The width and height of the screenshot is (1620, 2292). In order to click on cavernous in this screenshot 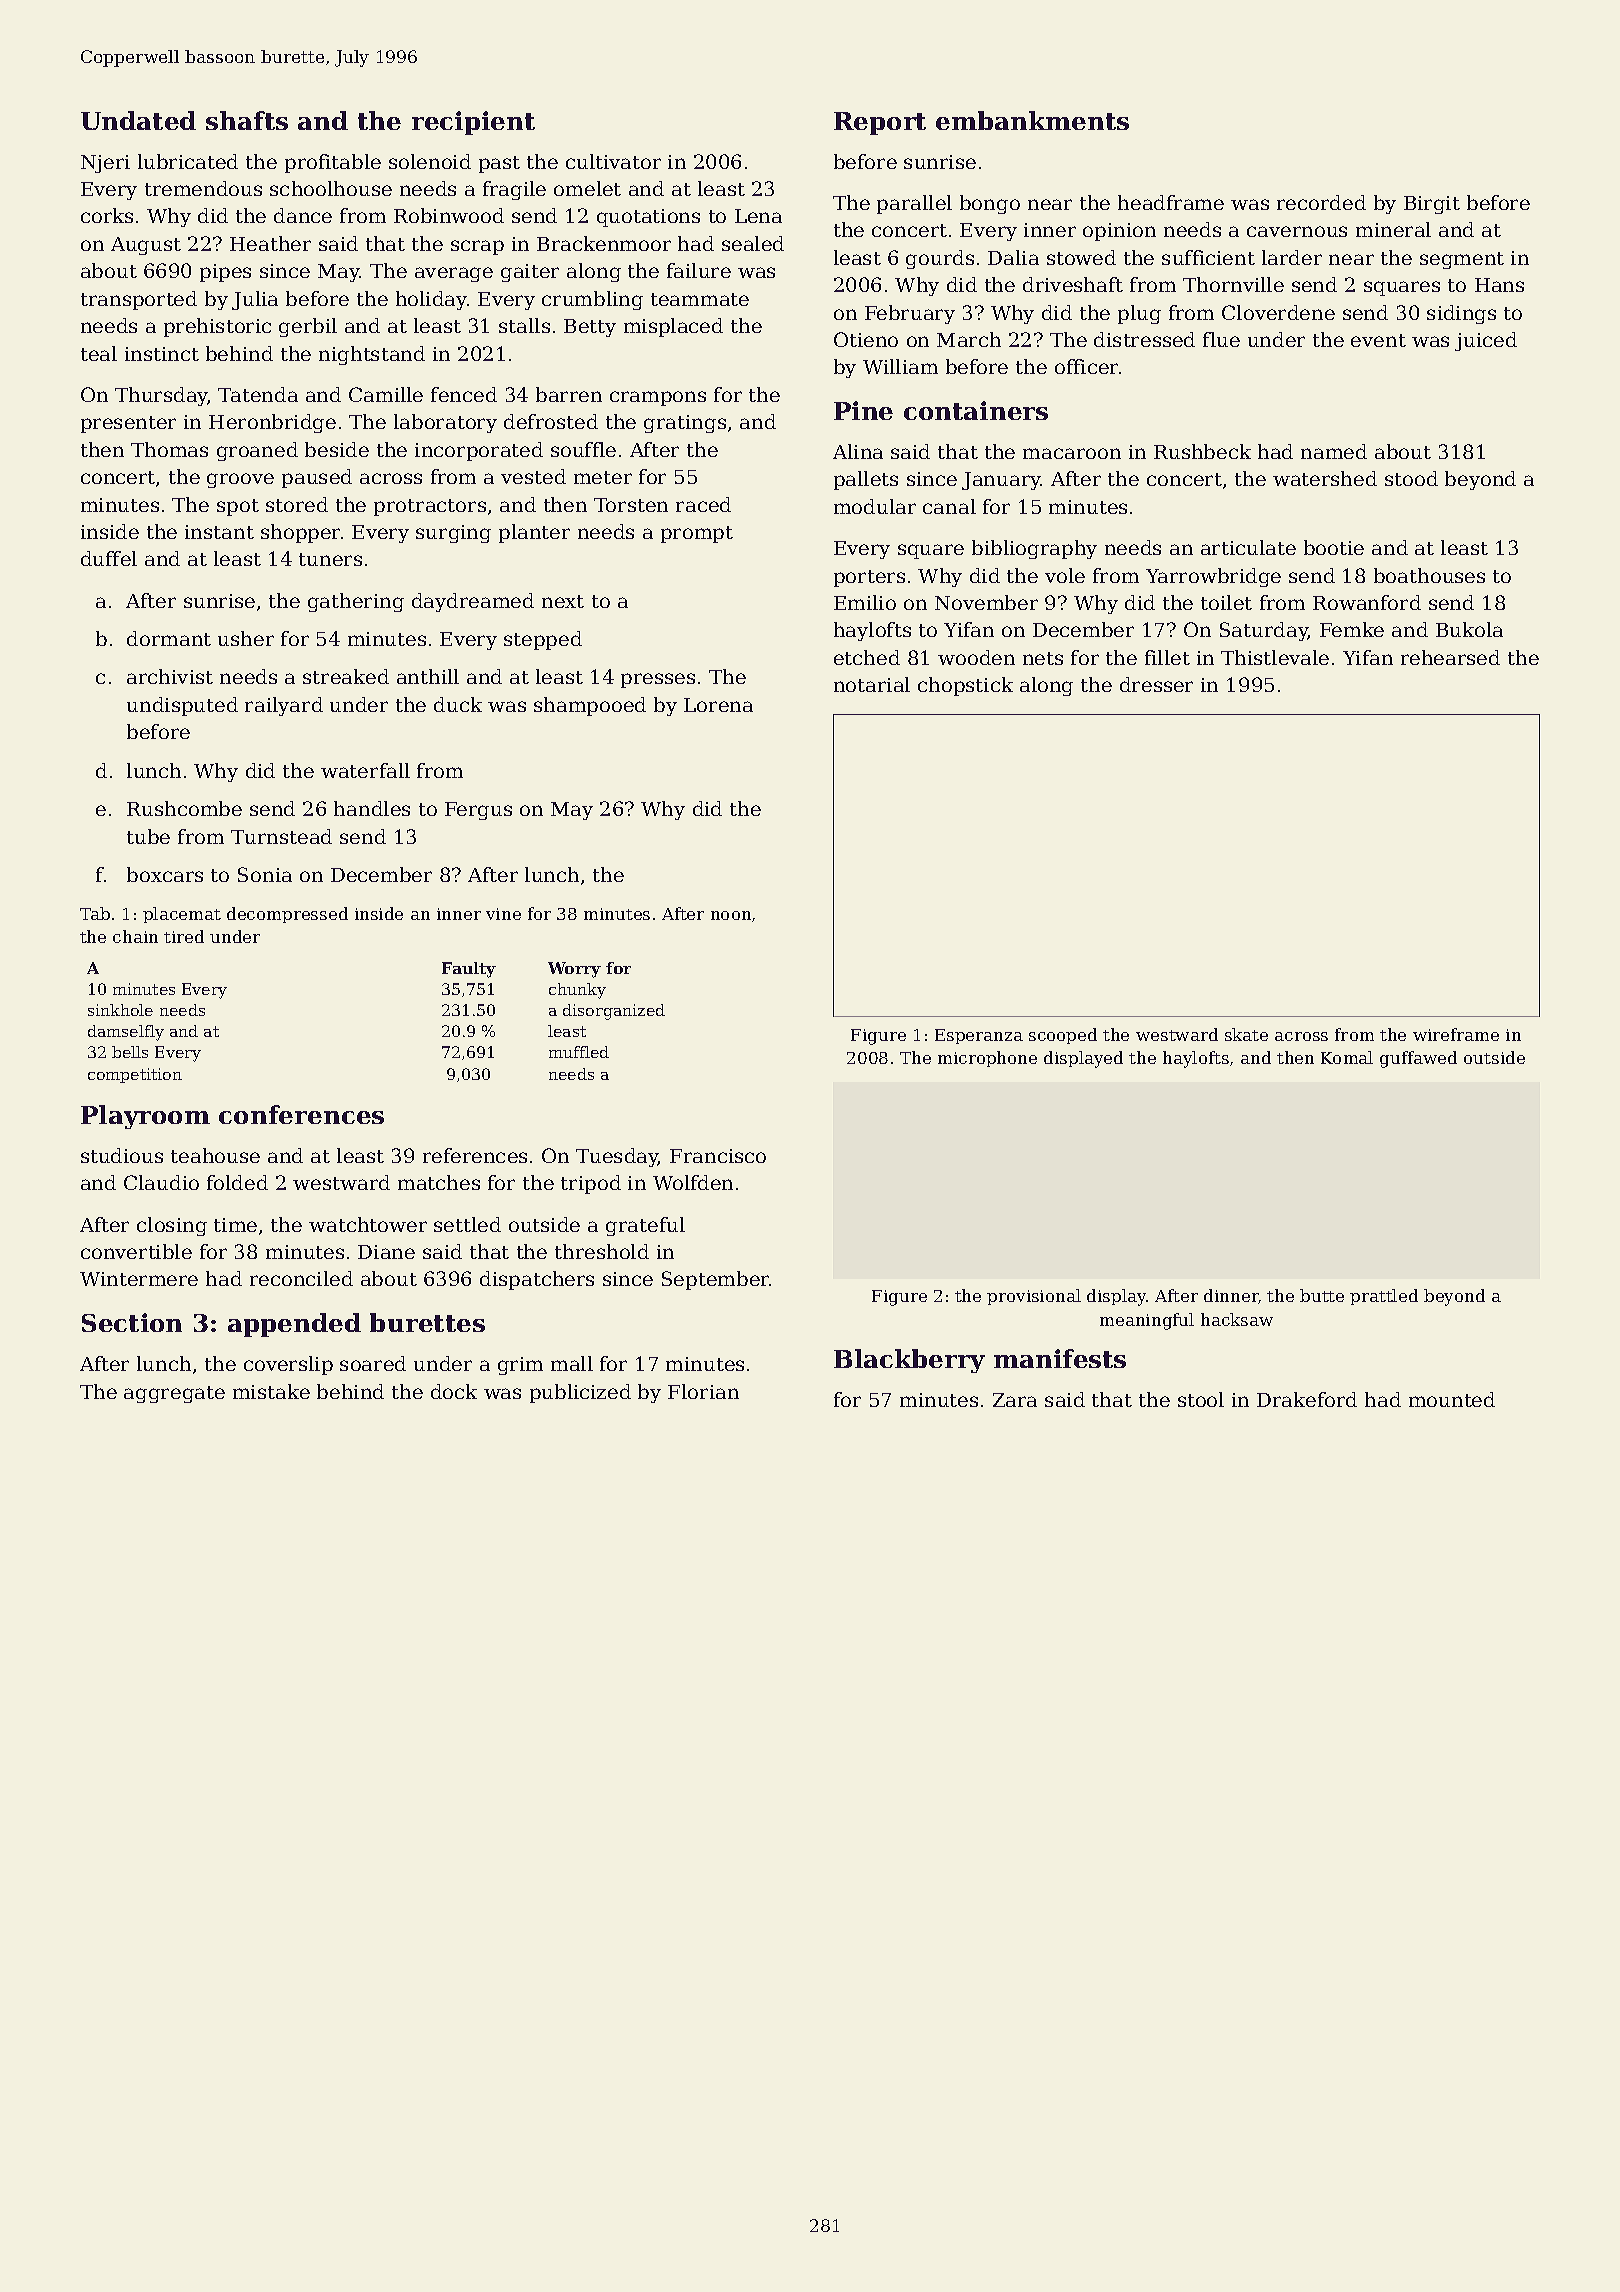, I will do `click(1297, 231)`.
